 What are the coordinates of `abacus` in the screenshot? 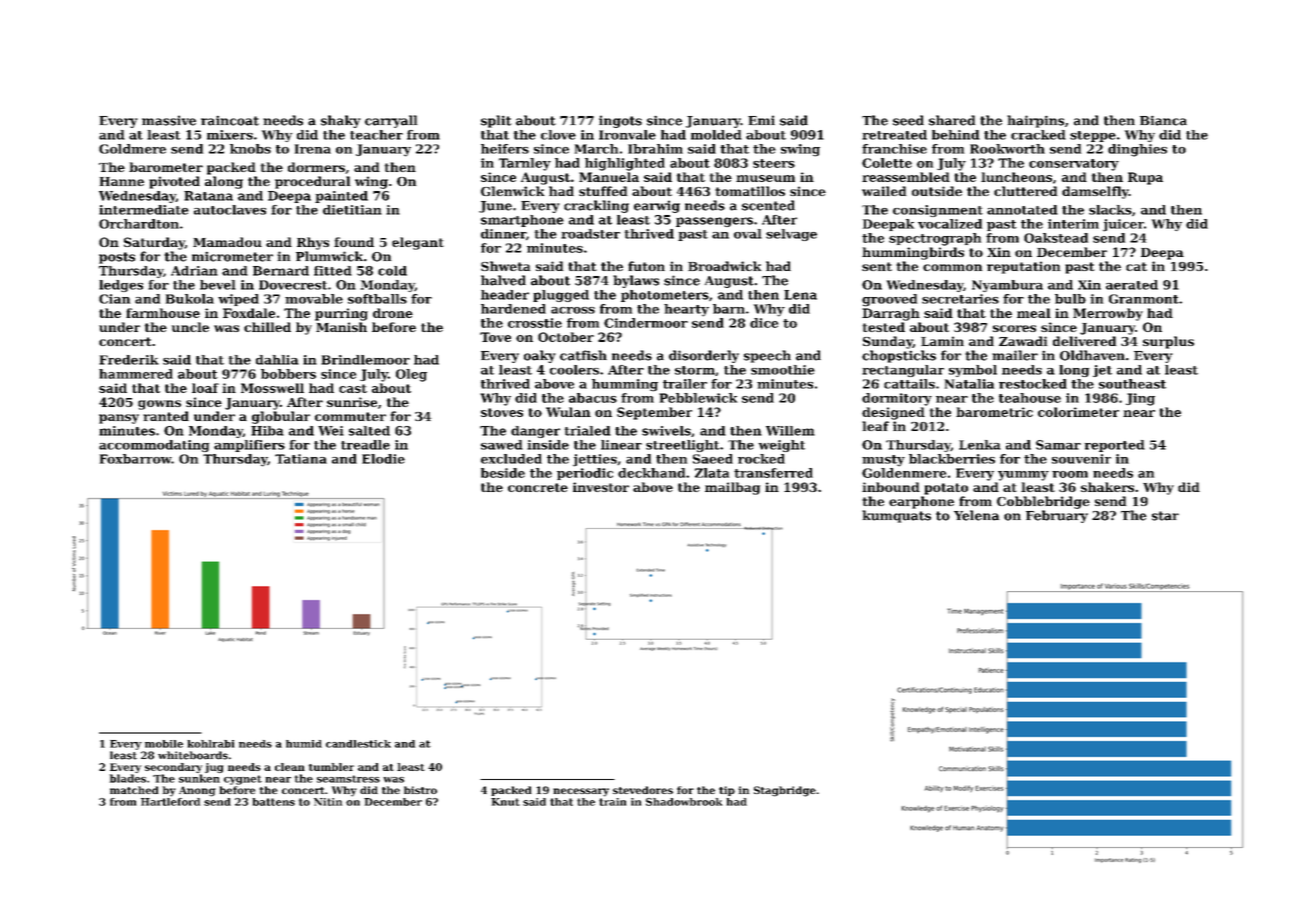 It's located at (593, 398).
